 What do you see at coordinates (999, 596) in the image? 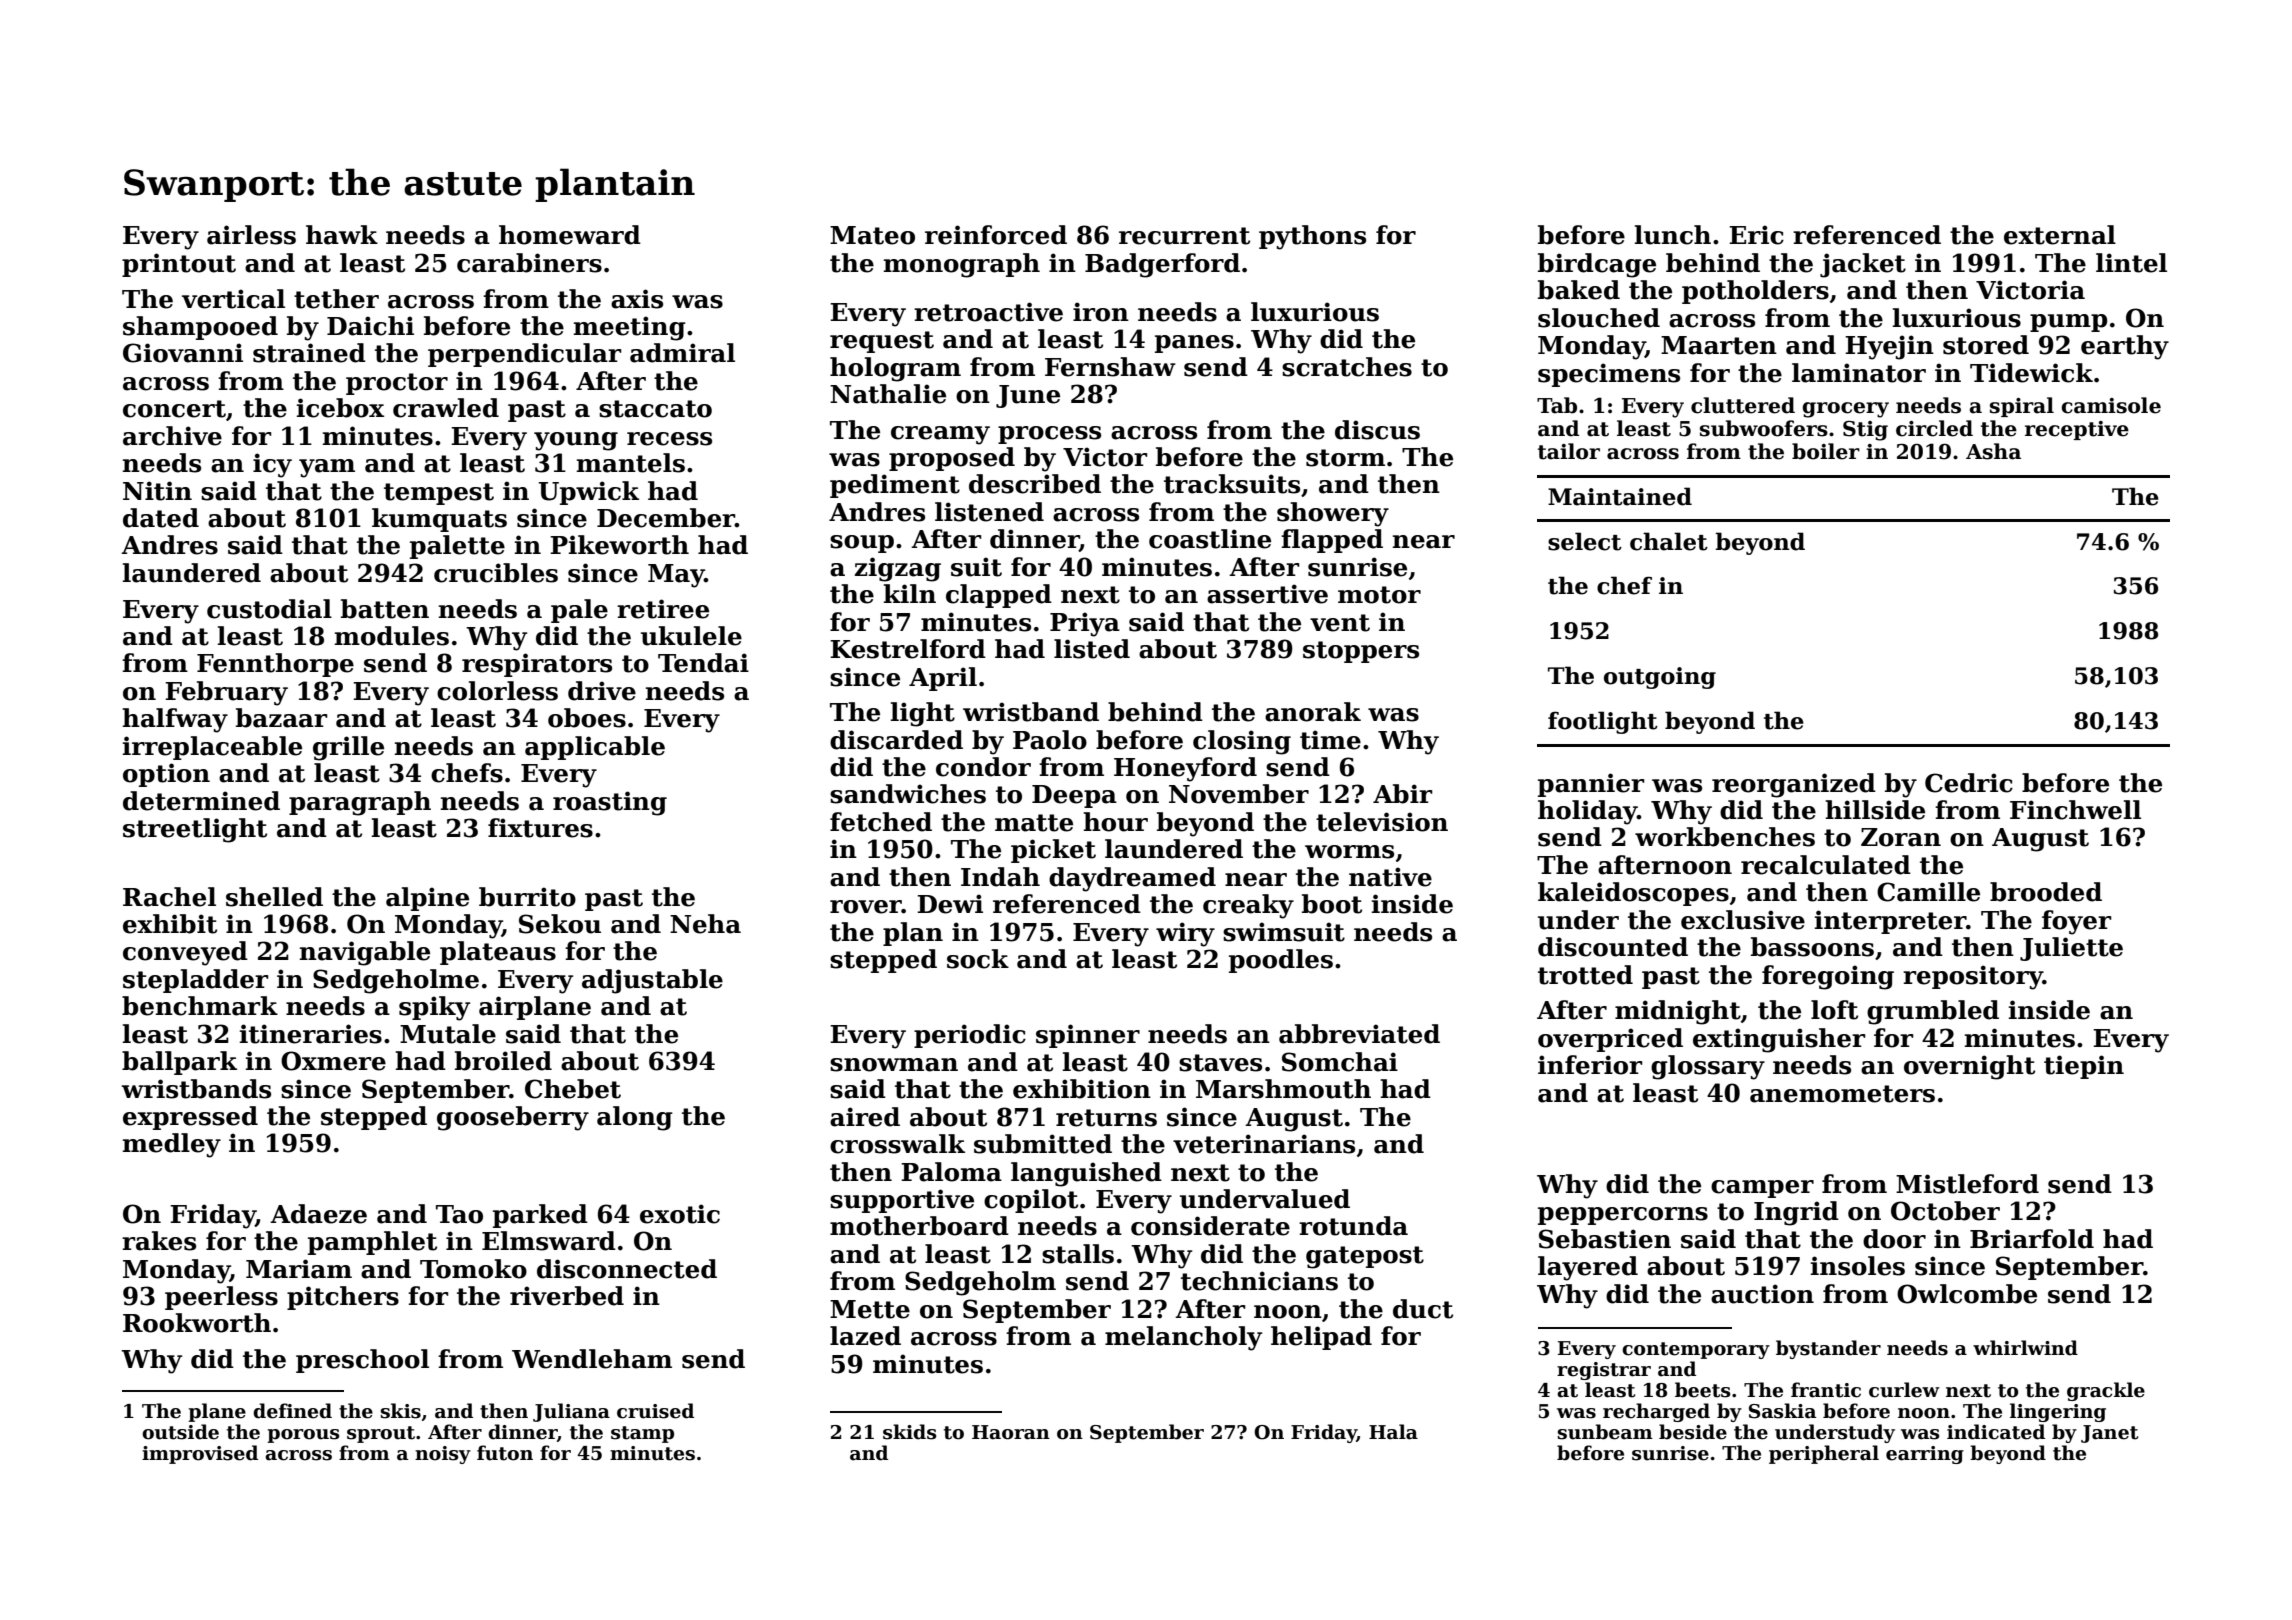
I see `clapped` at bounding box center [999, 596].
